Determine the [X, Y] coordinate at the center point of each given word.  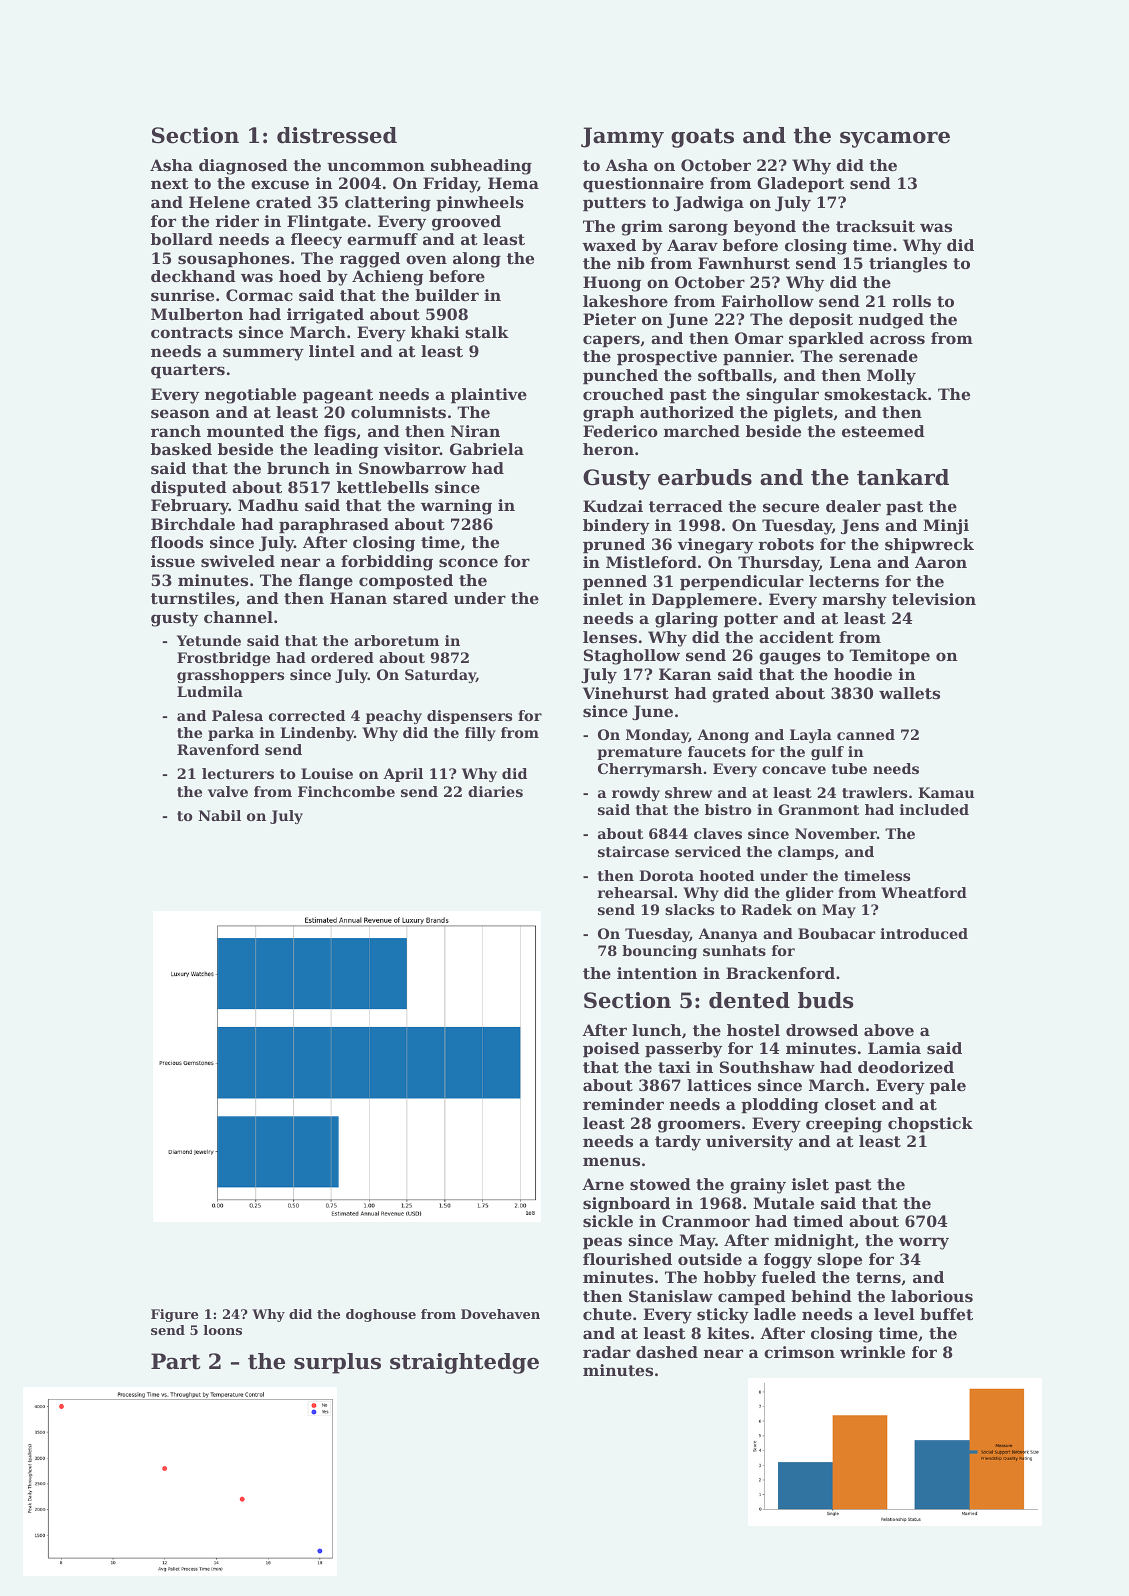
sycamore [895, 139]
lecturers [238, 773]
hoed [300, 276]
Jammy [622, 137]
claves [718, 833]
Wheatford [924, 892]
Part [175, 1361]
